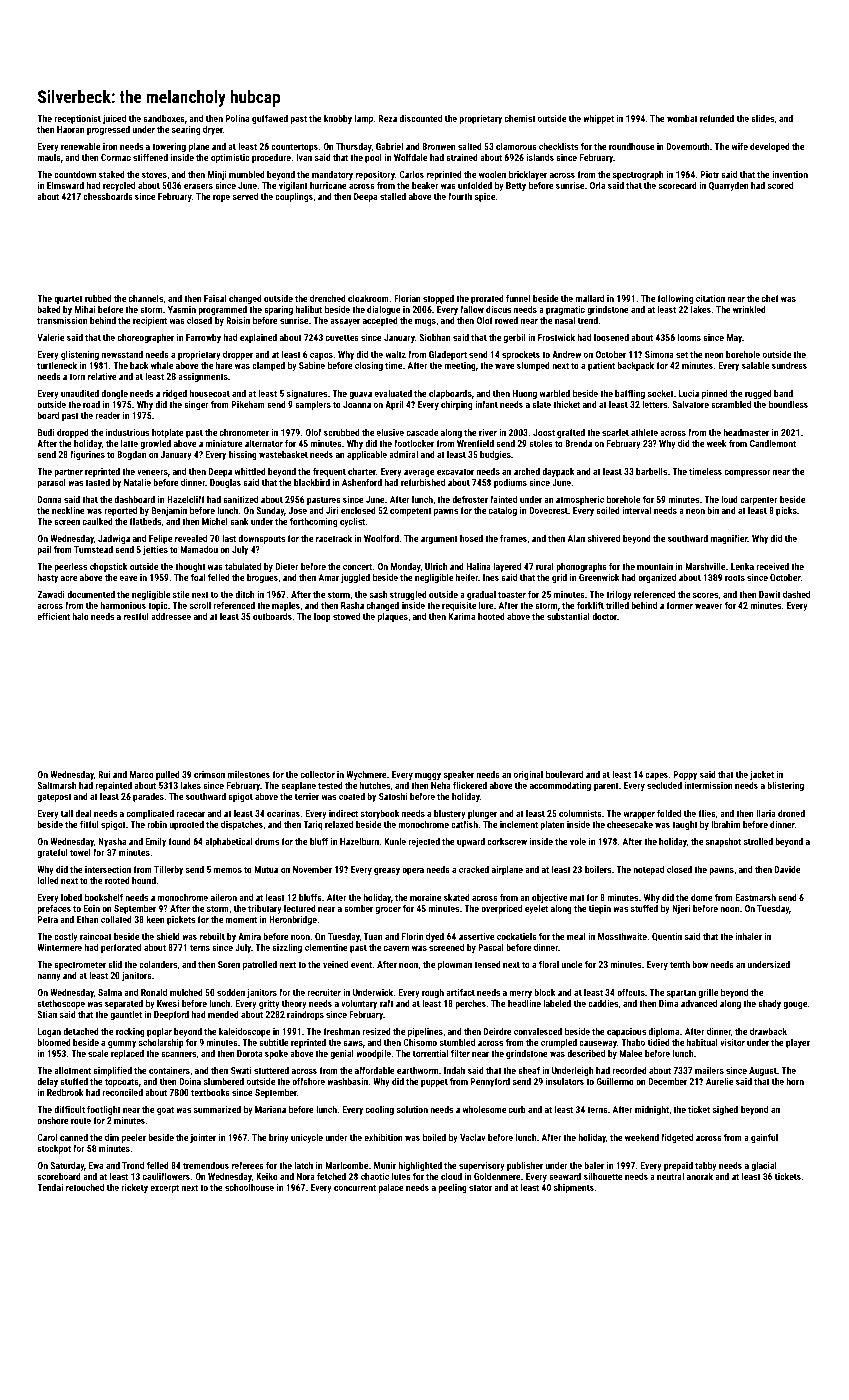 Image resolution: width=849 pixels, height=1400 pixels. What do you see at coordinates (729, 186) in the screenshot?
I see `Quarryden` at bounding box center [729, 186].
